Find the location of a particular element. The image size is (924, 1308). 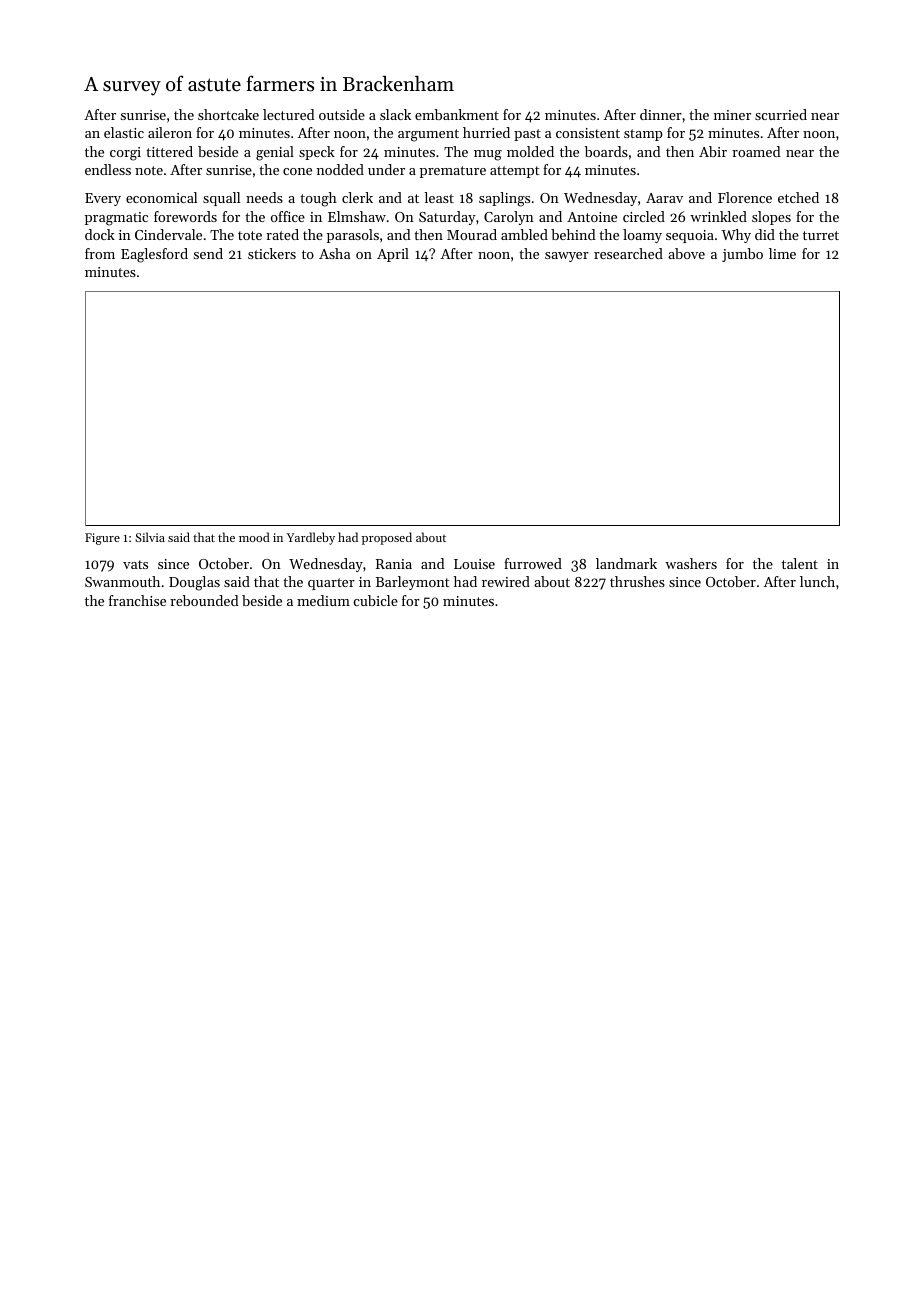

Eaglesford is located at coordinates (154, 255).
